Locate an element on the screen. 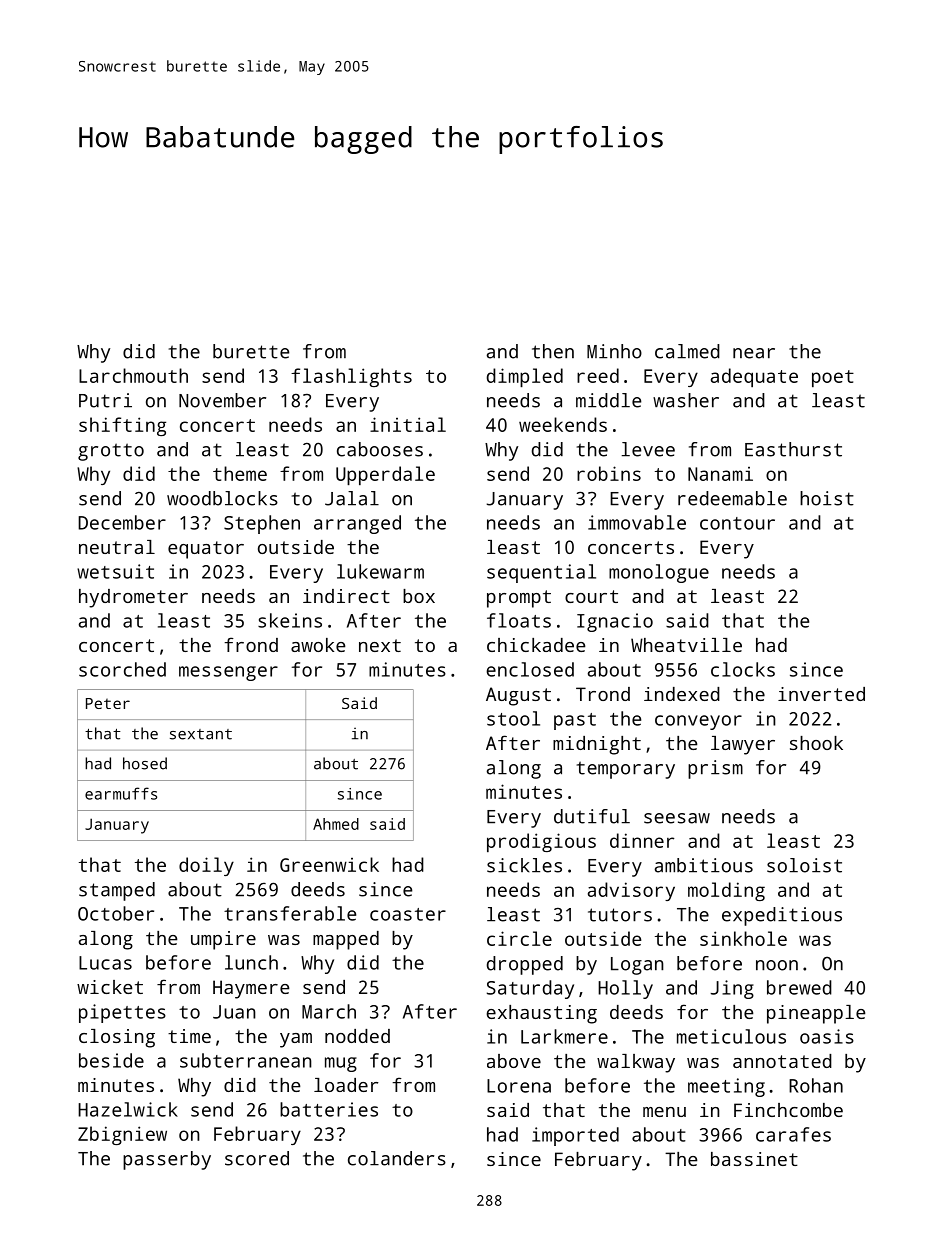  circle is located at coordinates (519, 938).
